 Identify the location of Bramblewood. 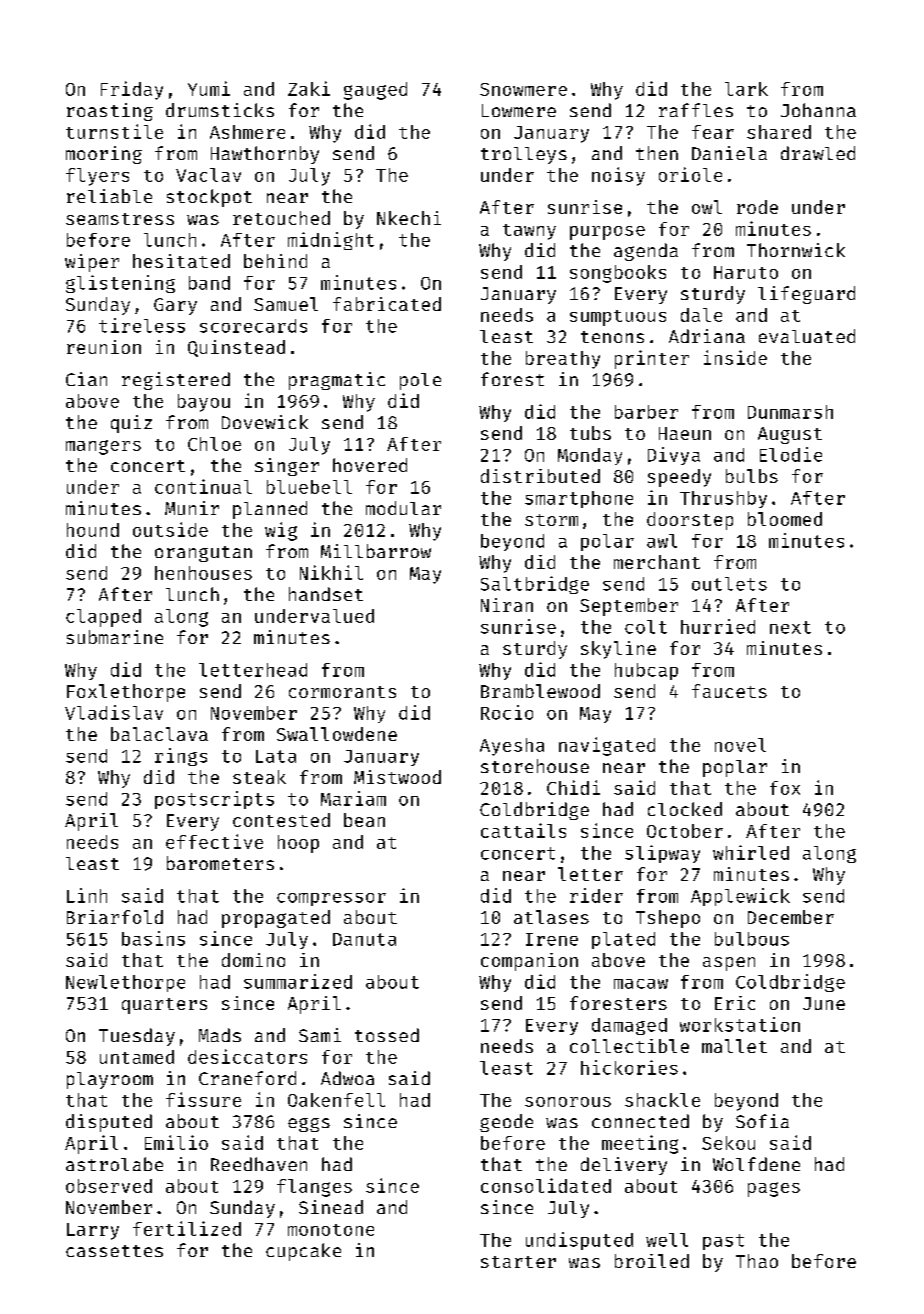
(540, 691).
